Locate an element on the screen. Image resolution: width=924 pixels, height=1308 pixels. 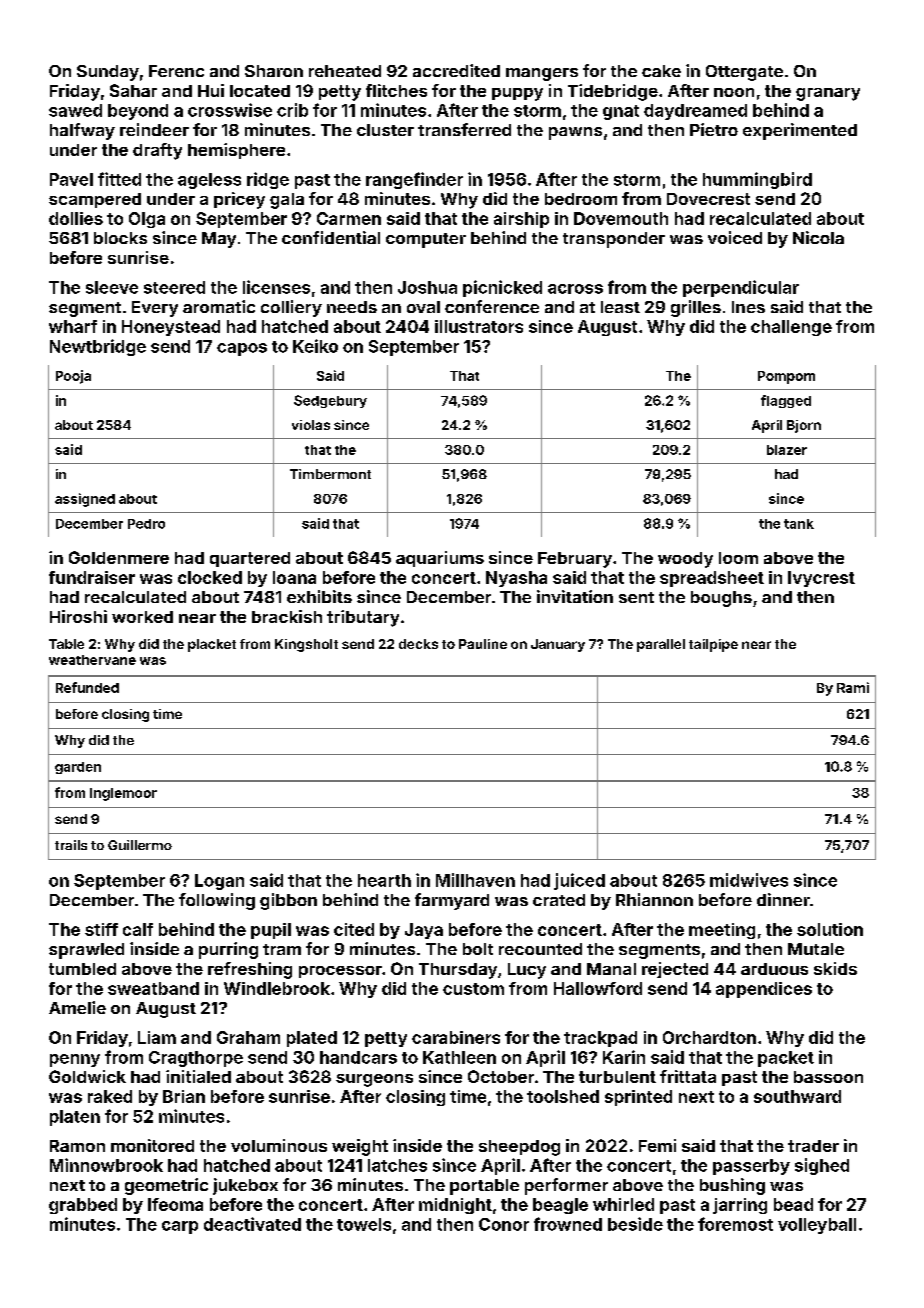
January is located at coordinates (558, 645).
